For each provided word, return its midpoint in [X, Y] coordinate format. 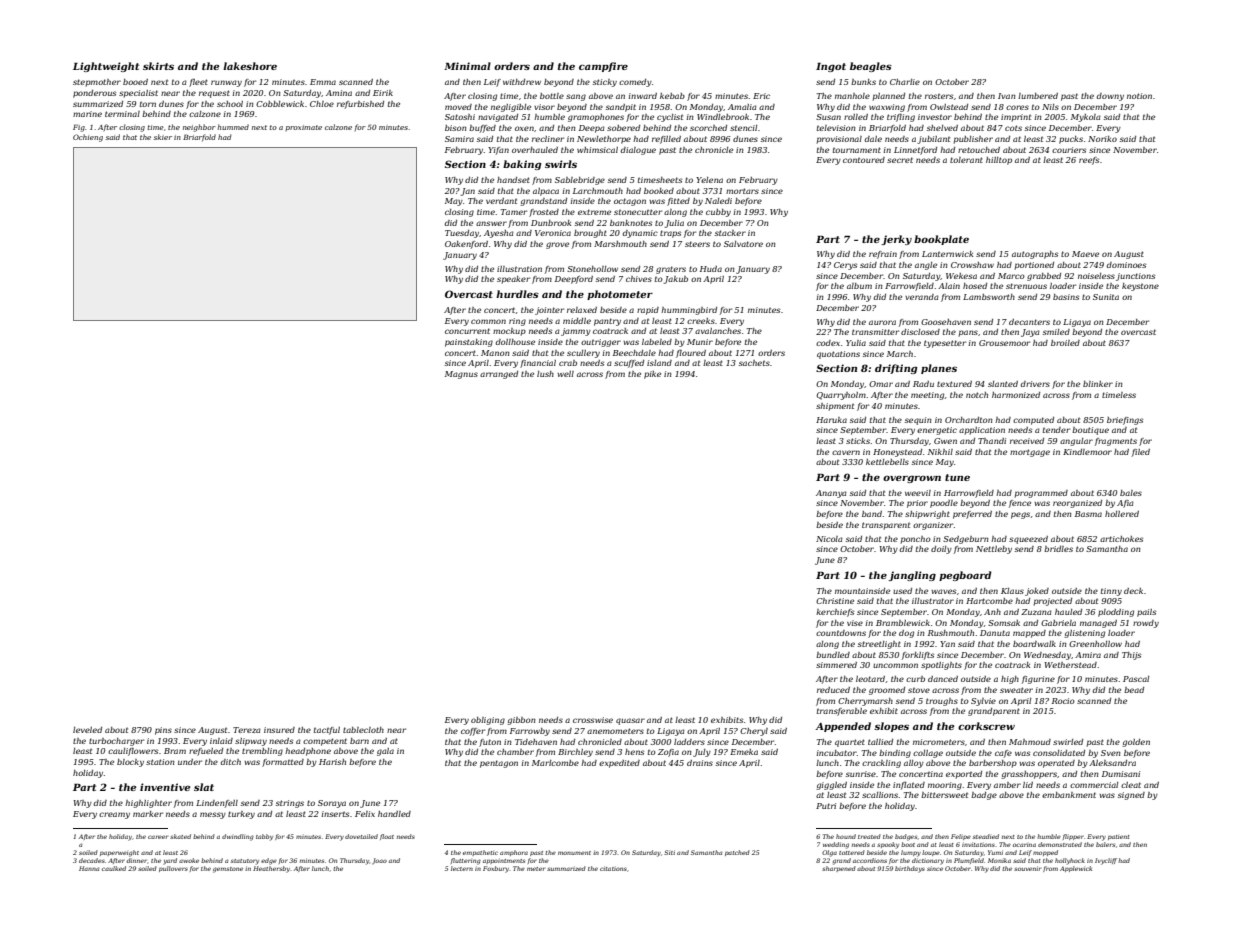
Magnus [461, 375]
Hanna [89, 868]
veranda [922, 297]
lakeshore [250, 66]
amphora [514, 853]
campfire [603, 67]
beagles [871, 67]
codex [828, 343]
